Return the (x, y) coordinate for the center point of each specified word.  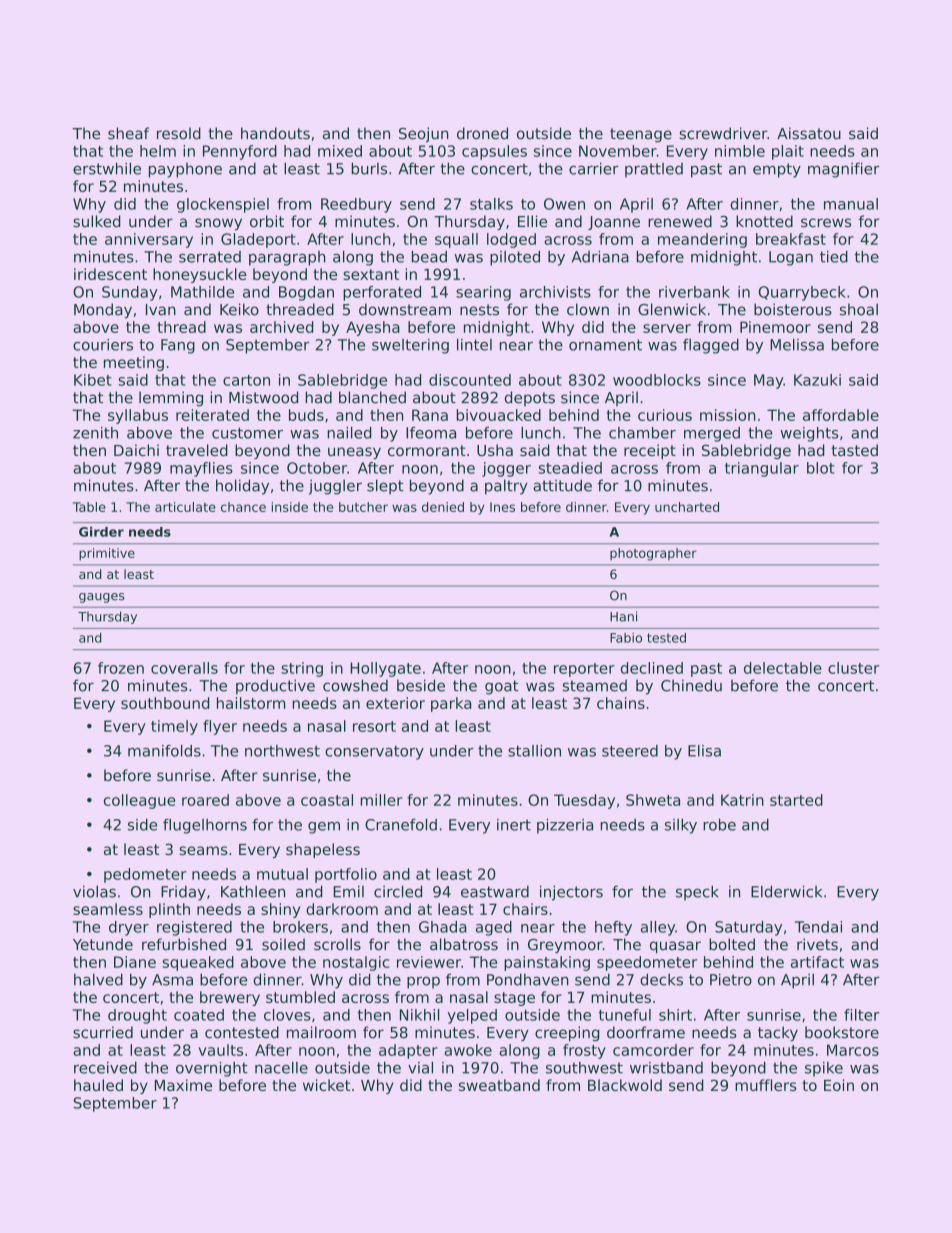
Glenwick (672, 309)
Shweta (653, 800)
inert (514, 825)
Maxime (183, 1085)
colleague (139, 801)
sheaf (128, 133)
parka (451, 704)
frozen (121, 668)
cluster (853, 668)
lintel (474, 345)
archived (282, 327)
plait (788, 152)
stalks (491, 204)
